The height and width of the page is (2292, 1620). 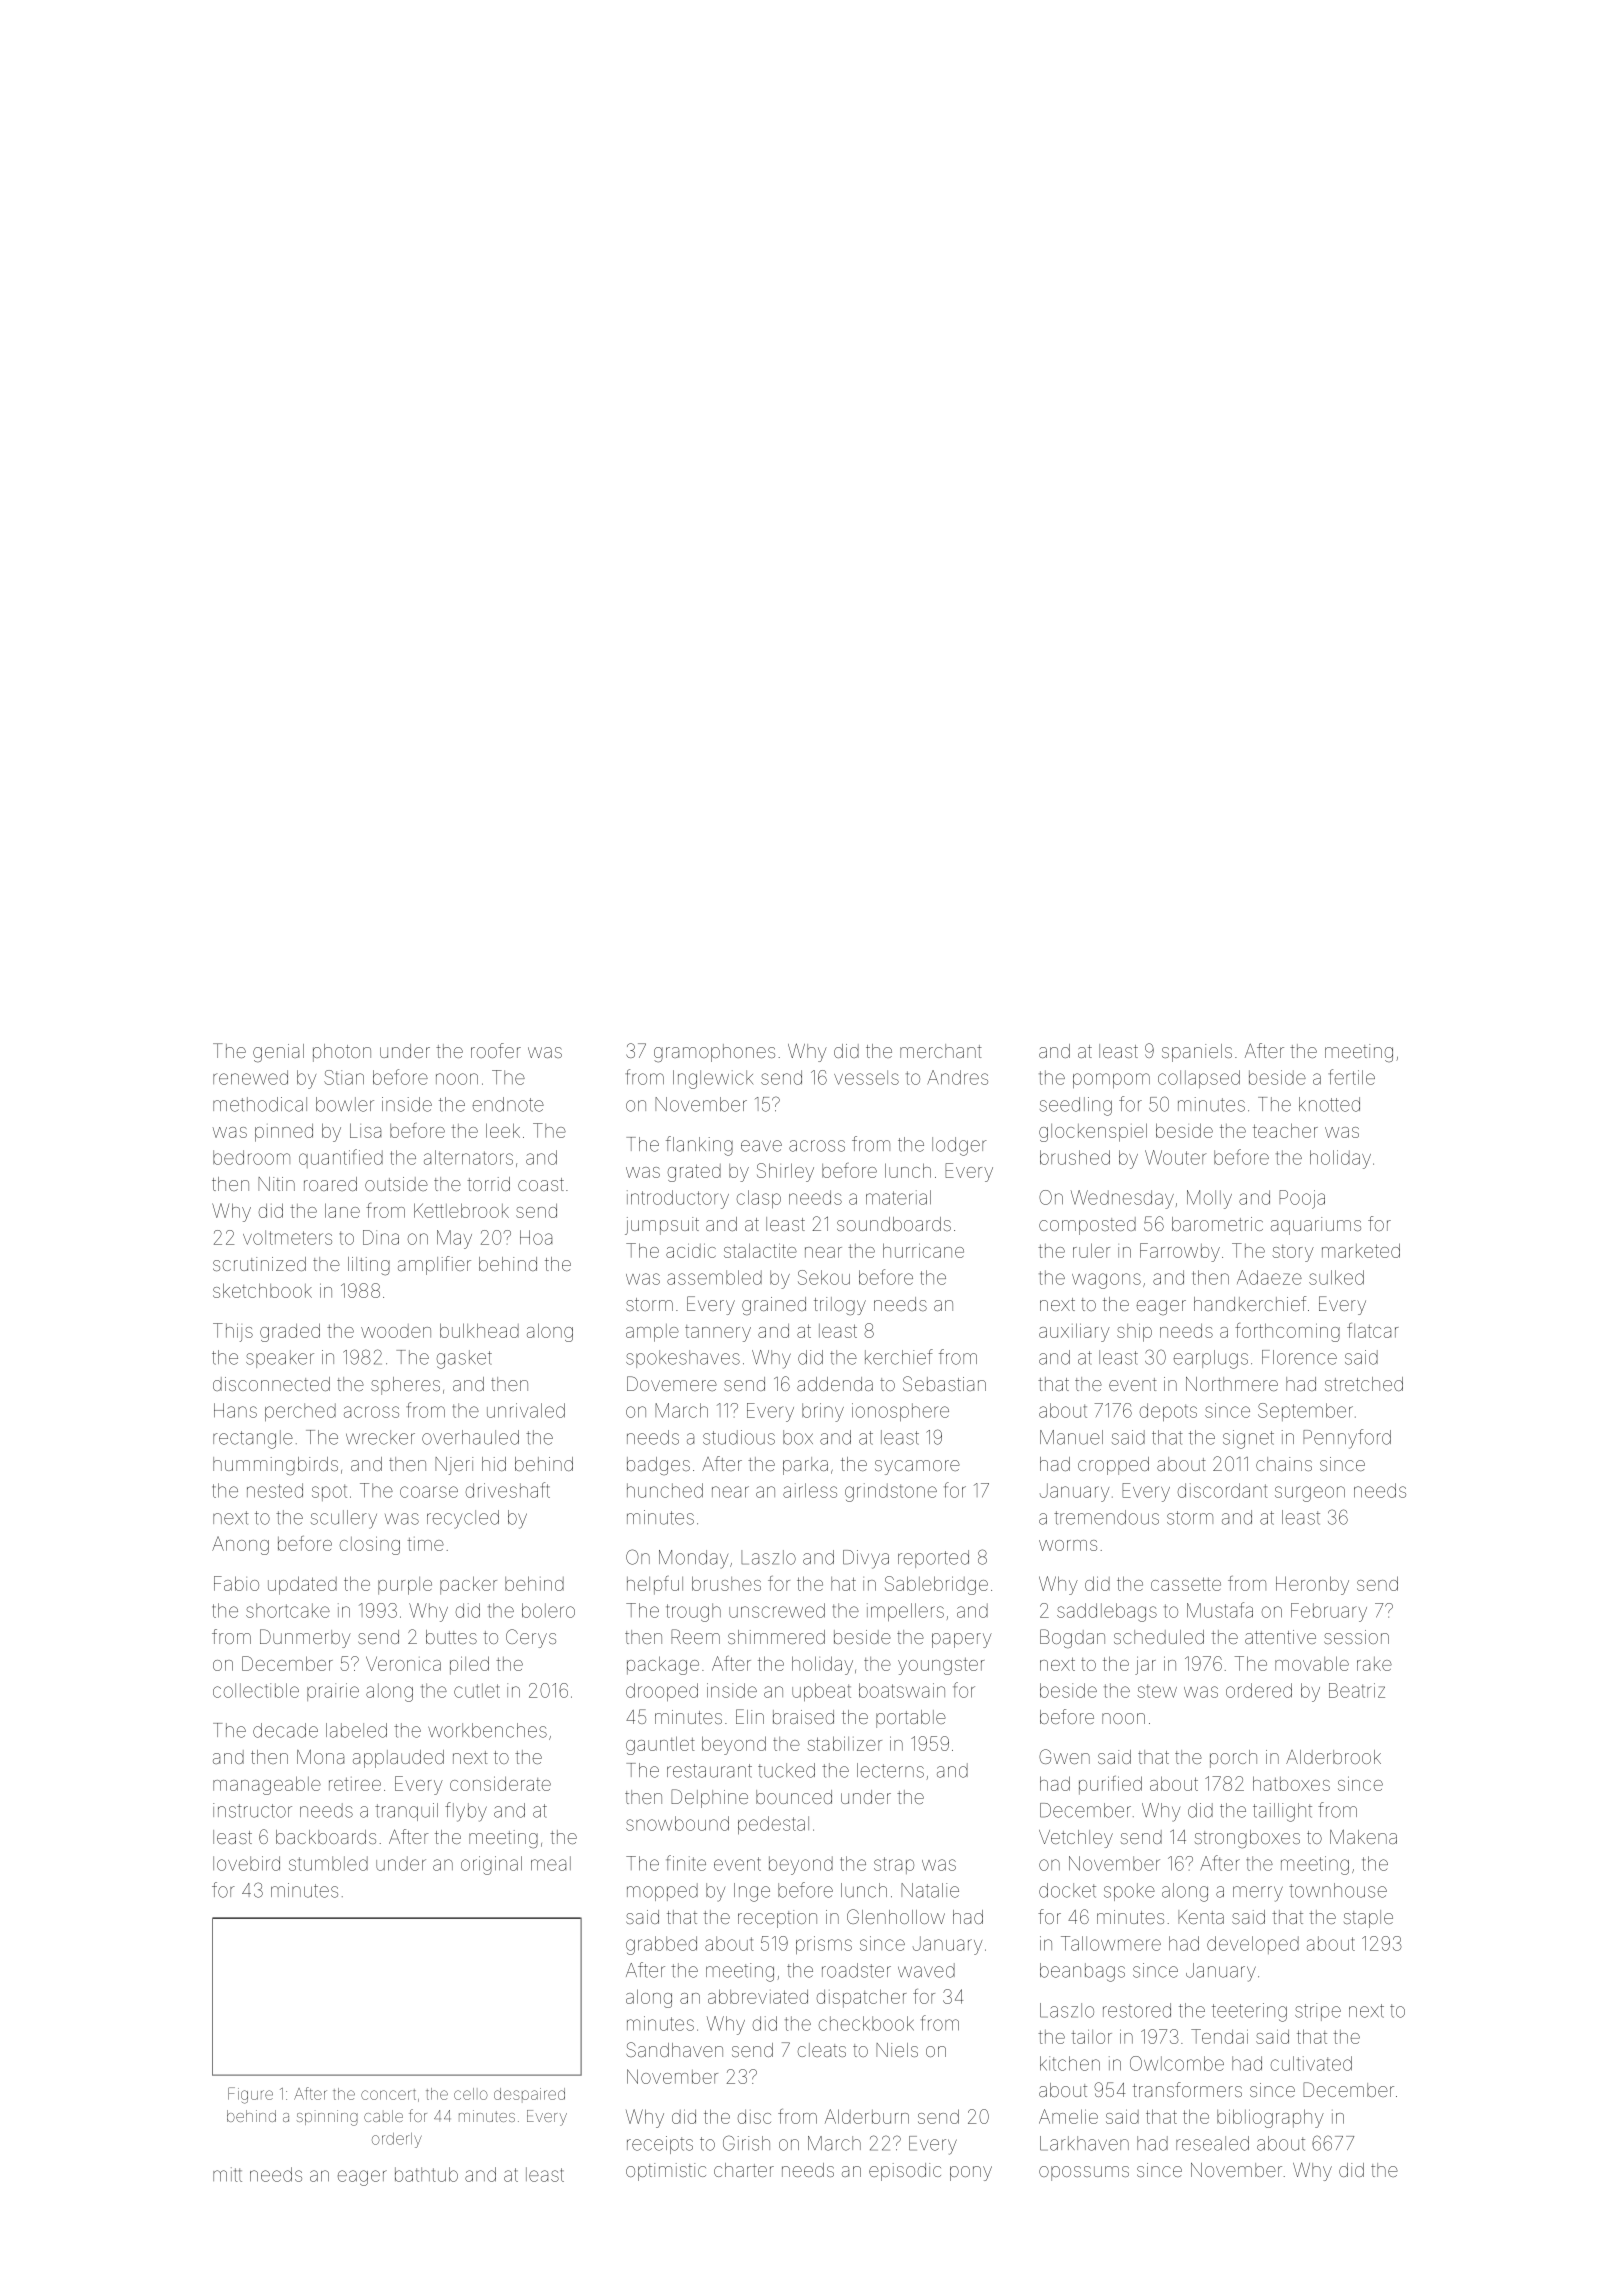 I want to click on Cerys, so click(x=531, y=1638).
